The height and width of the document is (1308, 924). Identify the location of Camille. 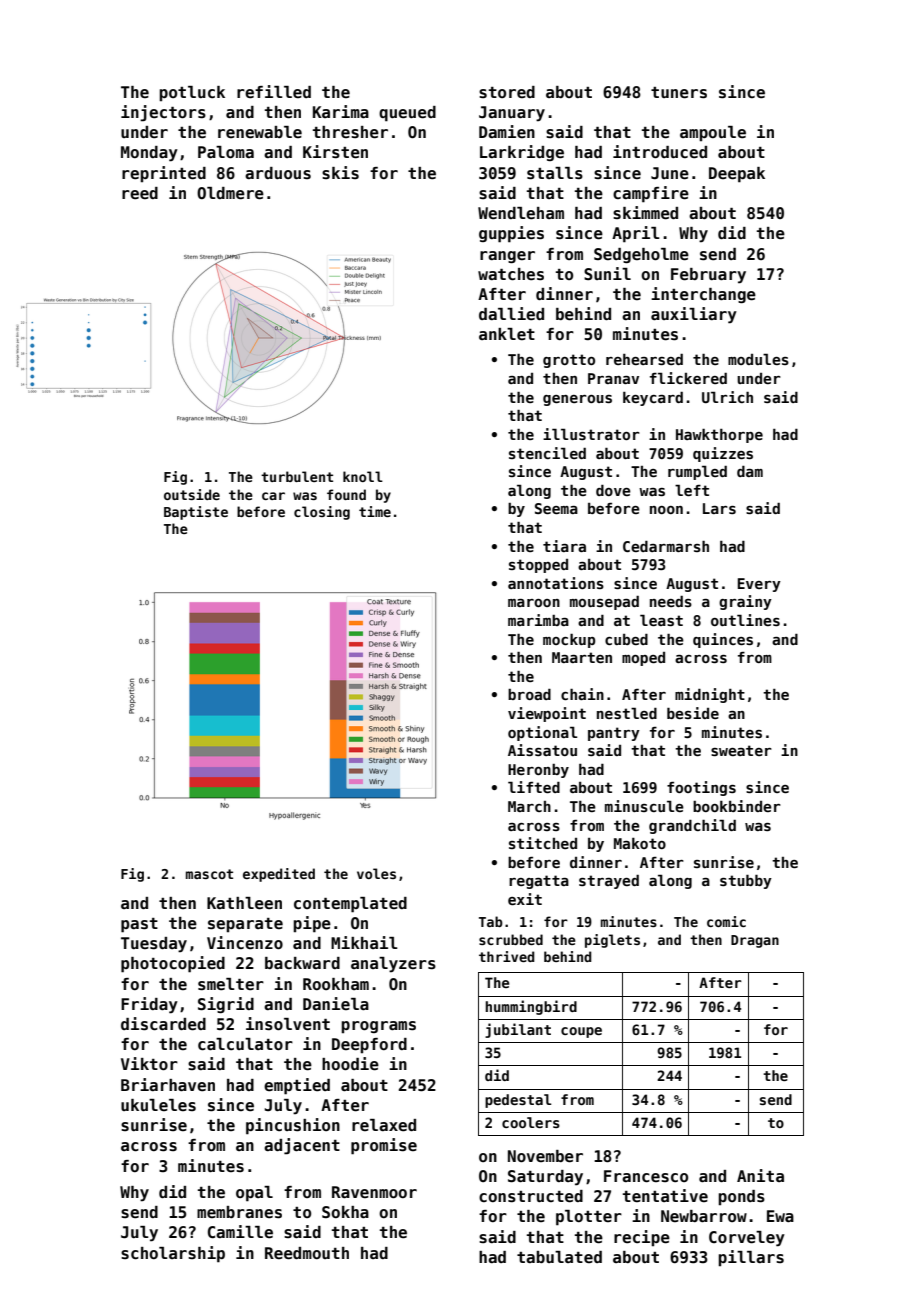
(240, 1232).
